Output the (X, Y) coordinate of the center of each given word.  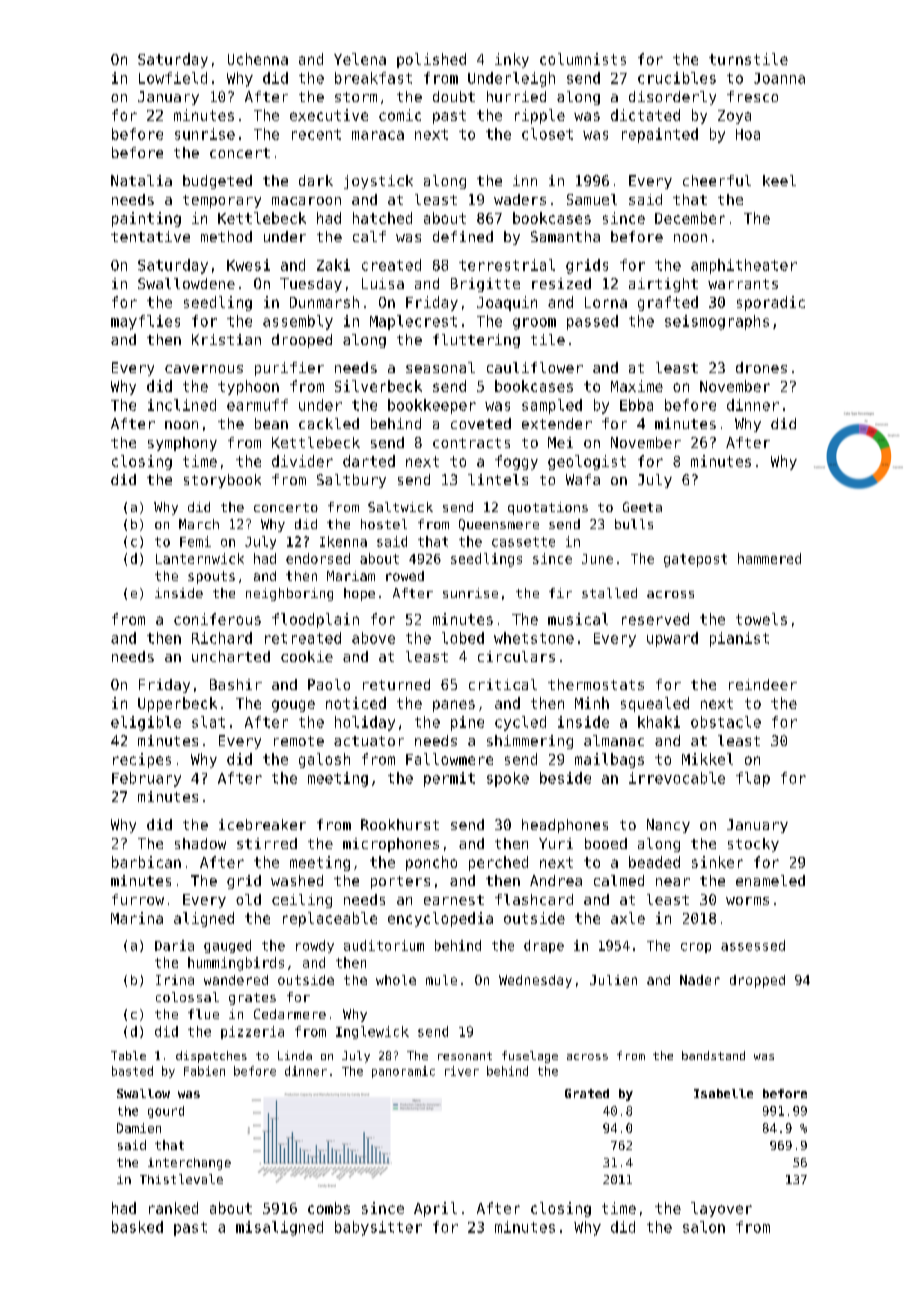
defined (463, 236)
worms (747, 901)
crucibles (677, 78)
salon (704, 1227)
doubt (454, 96)
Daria (174, 945)
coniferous (217, 619)
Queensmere (499, 525)
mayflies (145, 322)
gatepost (695, 560)
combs (329, 1208)
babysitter (378, 1228)
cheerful (717, 180)
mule (441, 980)
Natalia (141, 180)
